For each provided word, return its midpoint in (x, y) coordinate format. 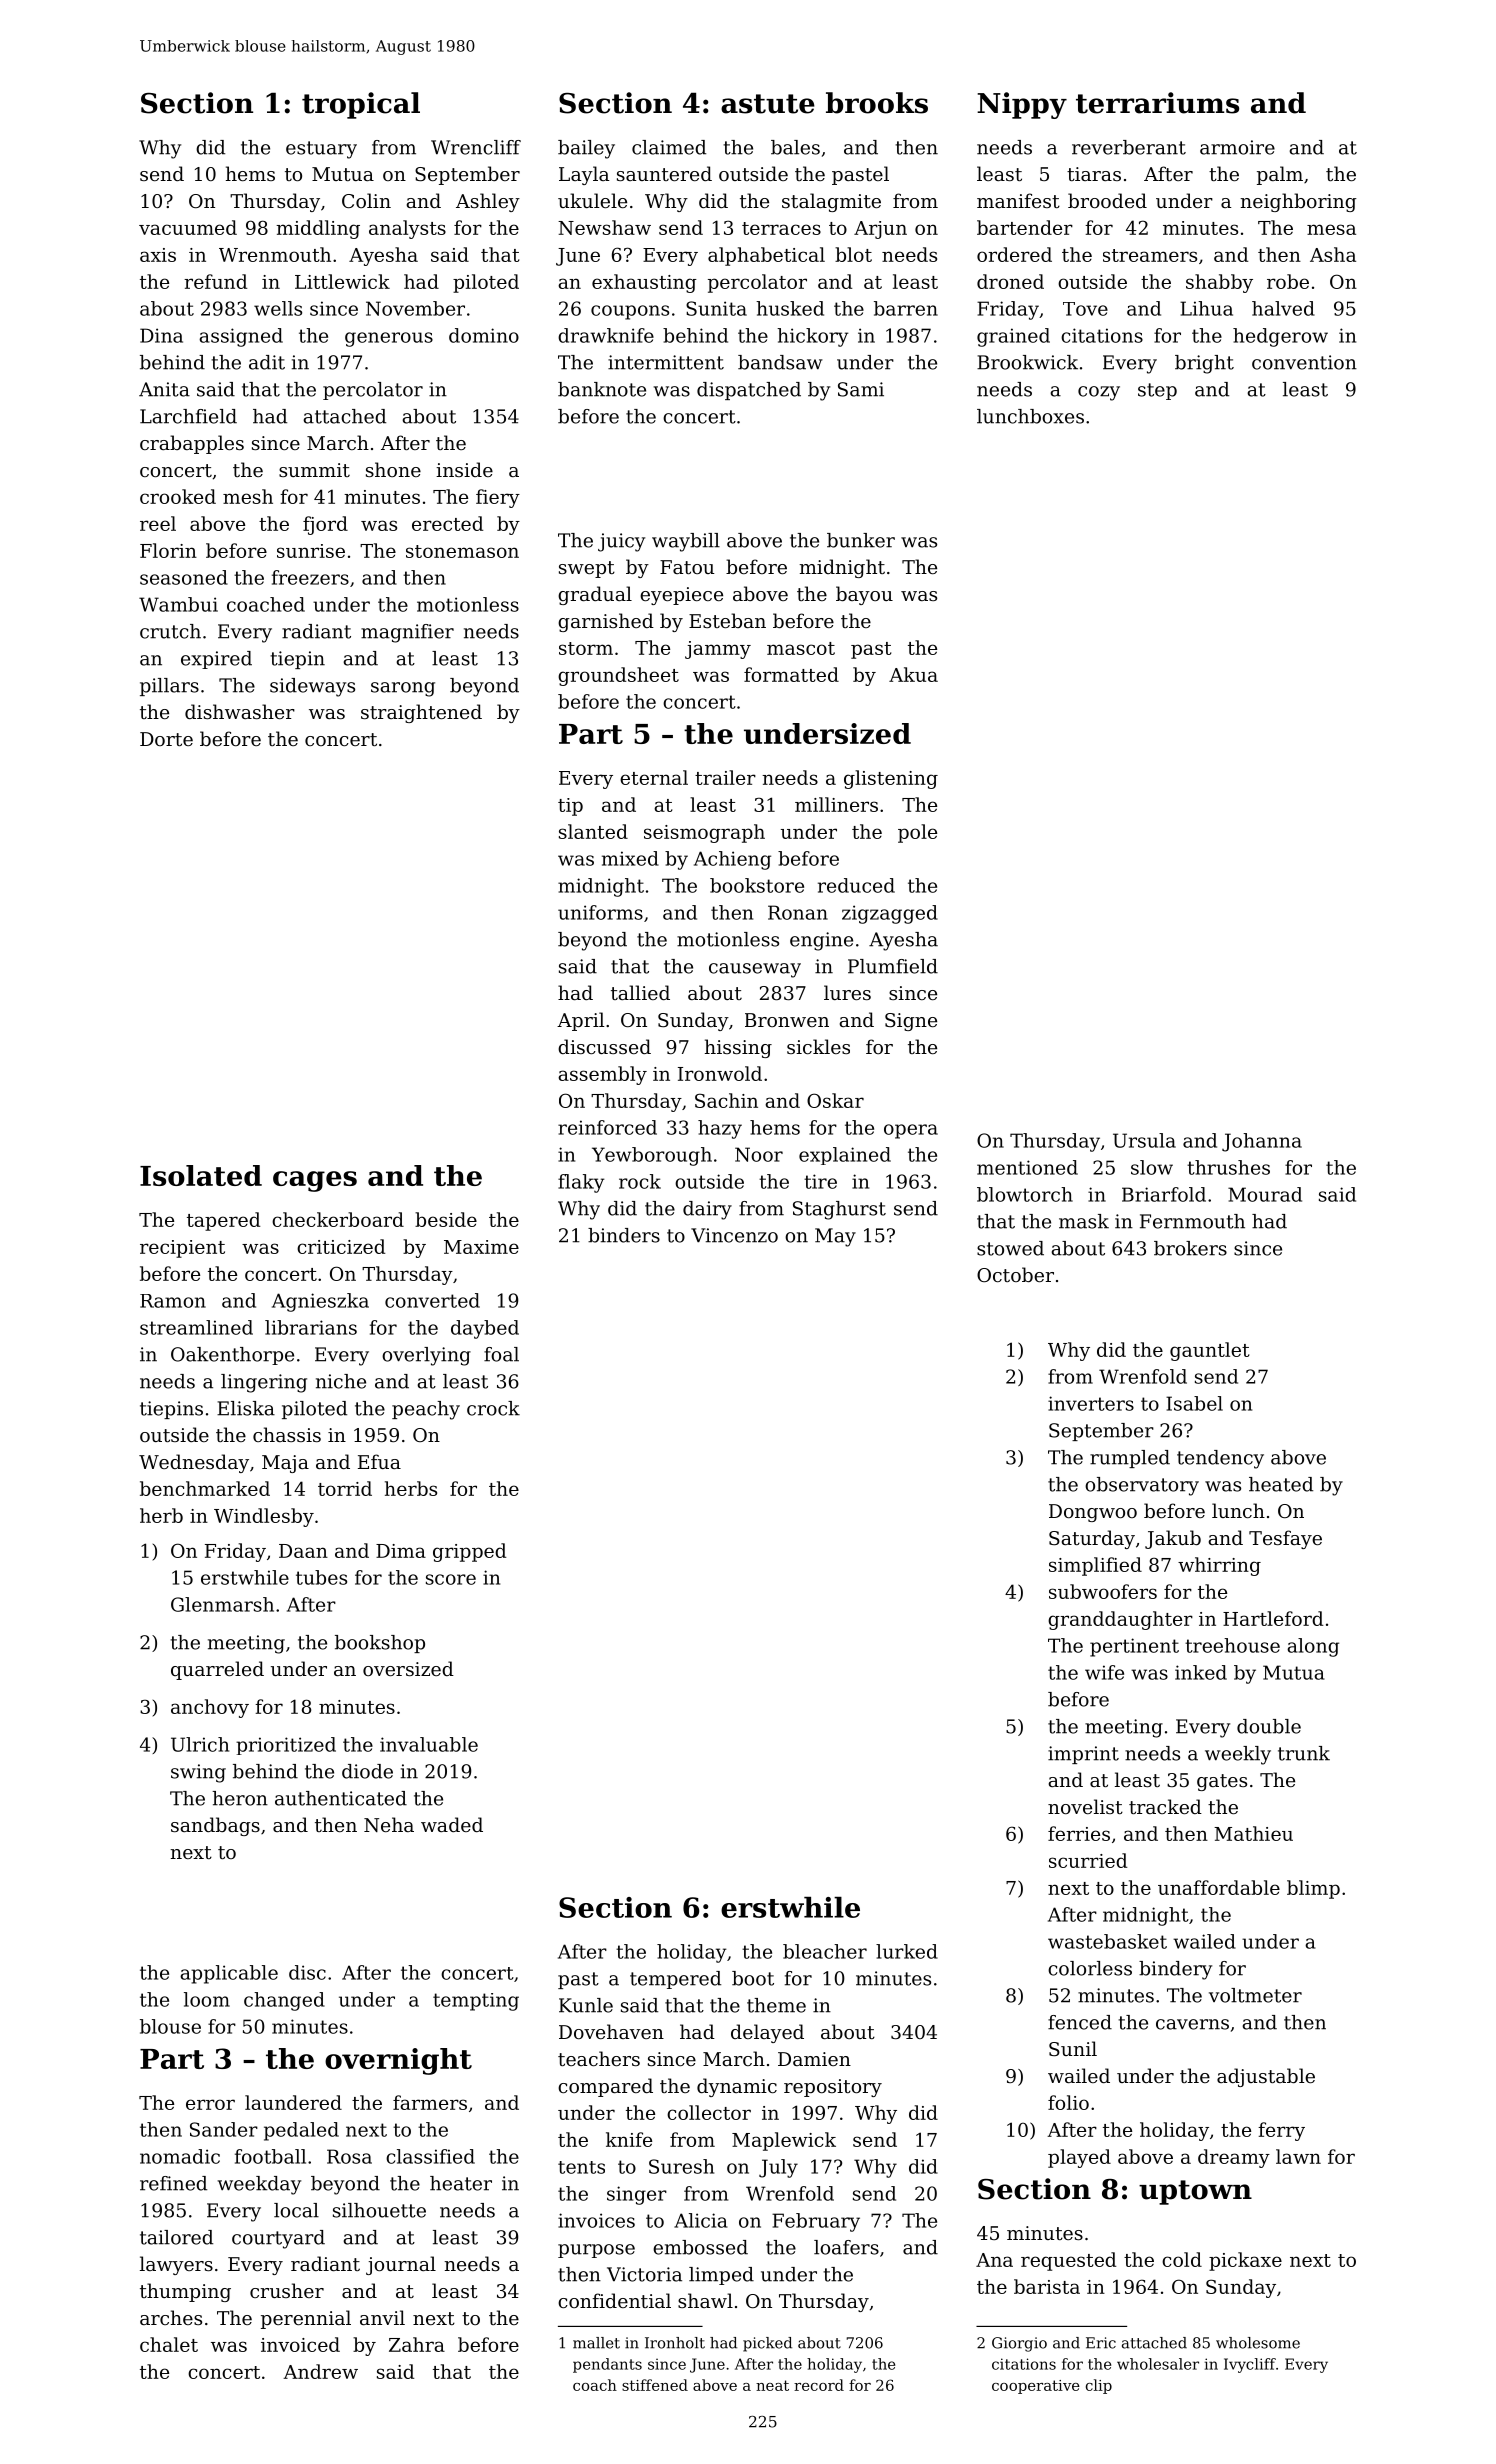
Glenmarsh (222, 1604)
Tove (1085, 309)
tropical (361, 105)
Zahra (417, 2344)
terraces (781, 228)
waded (452, 1824)
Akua (913, 674)
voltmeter (1255, 1995)
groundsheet (618, 676)
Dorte (166, 739)
